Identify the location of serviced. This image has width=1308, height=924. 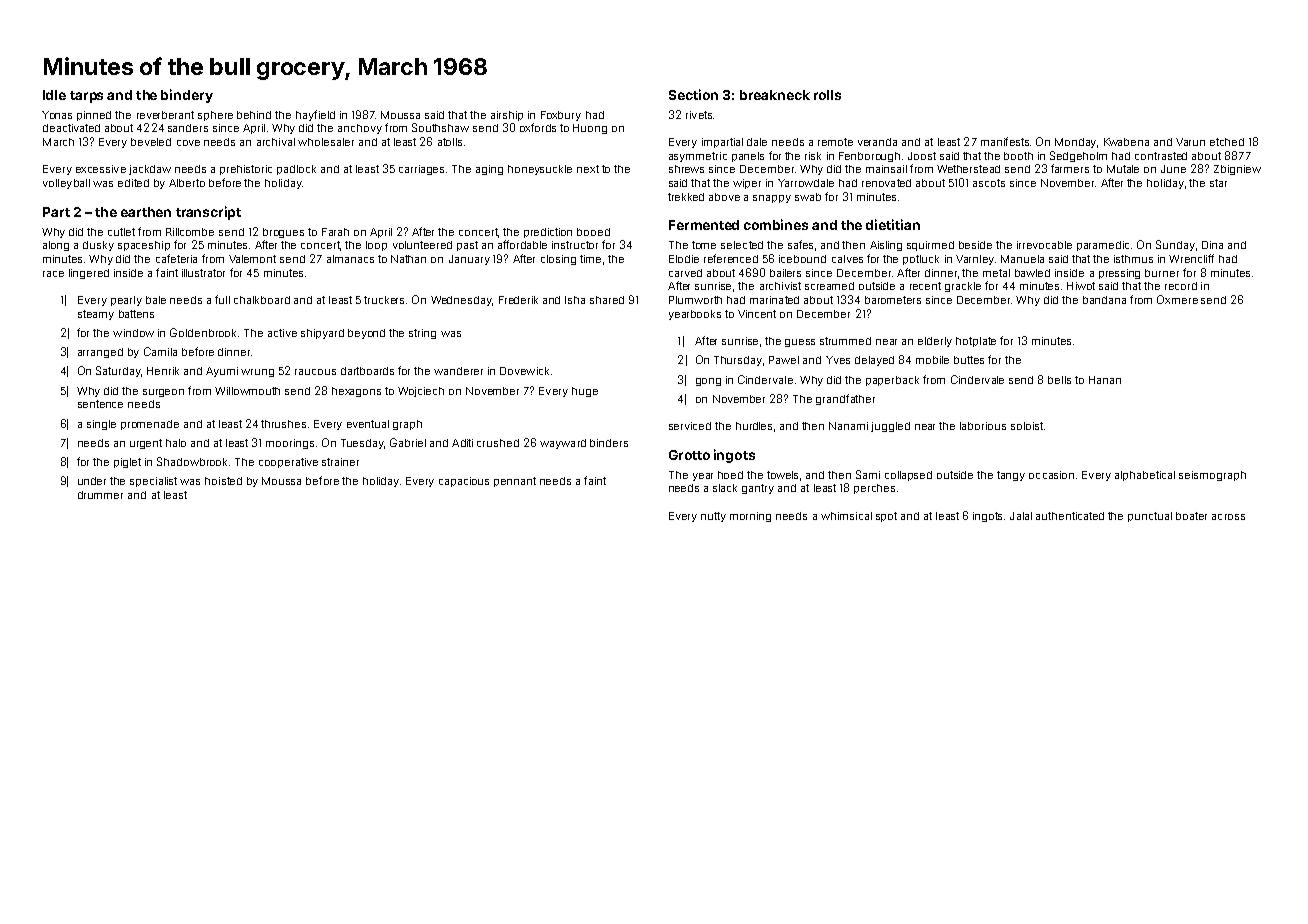
(690, 426).
